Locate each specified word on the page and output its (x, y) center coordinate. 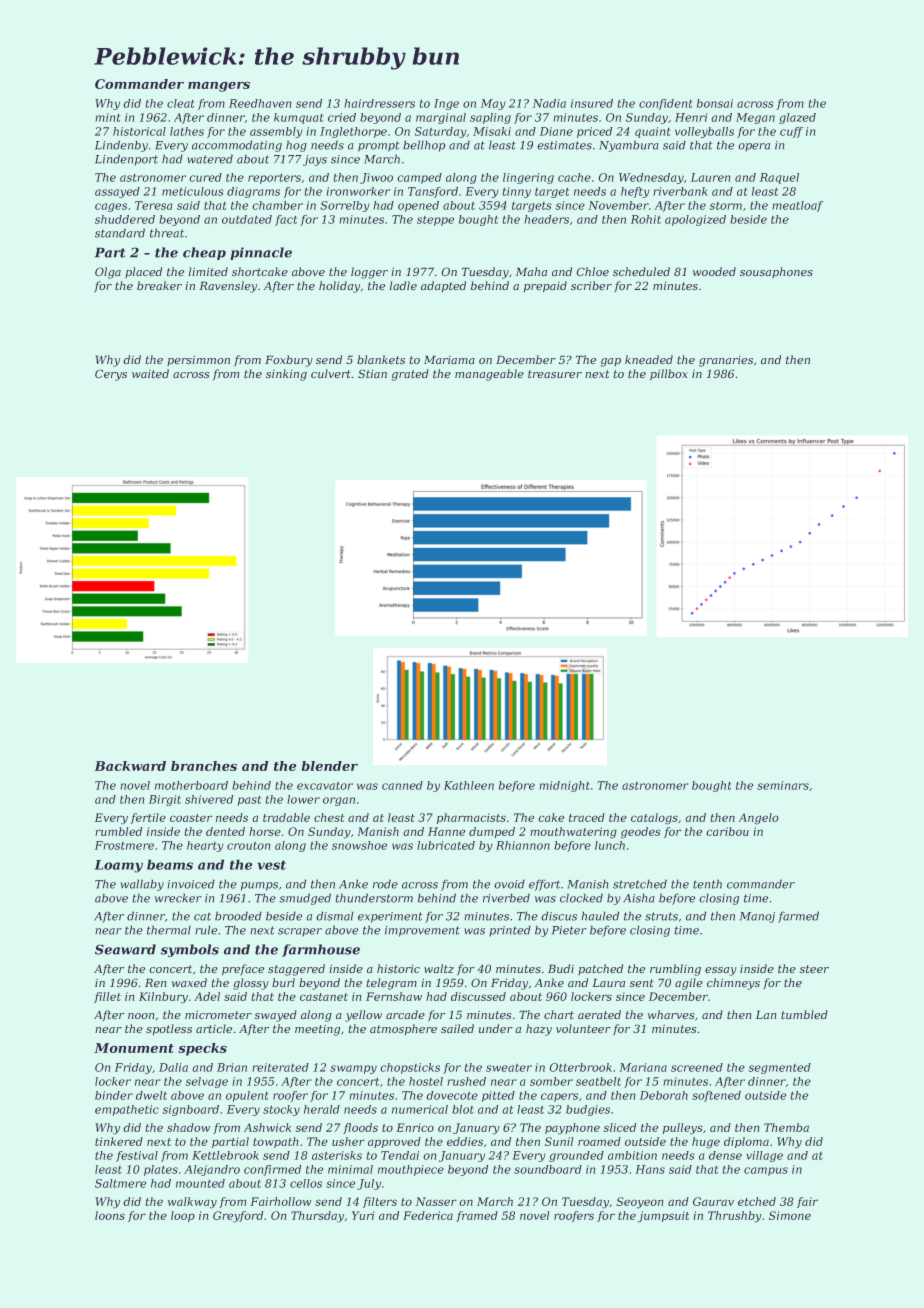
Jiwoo (376, 178)
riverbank (680, 191)
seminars (783, 785)
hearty (205, 846)
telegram (391, 984)
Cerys (111, 375)
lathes (187, 131)
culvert (331, 374)
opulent (247, 1096)
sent (642, 983)
